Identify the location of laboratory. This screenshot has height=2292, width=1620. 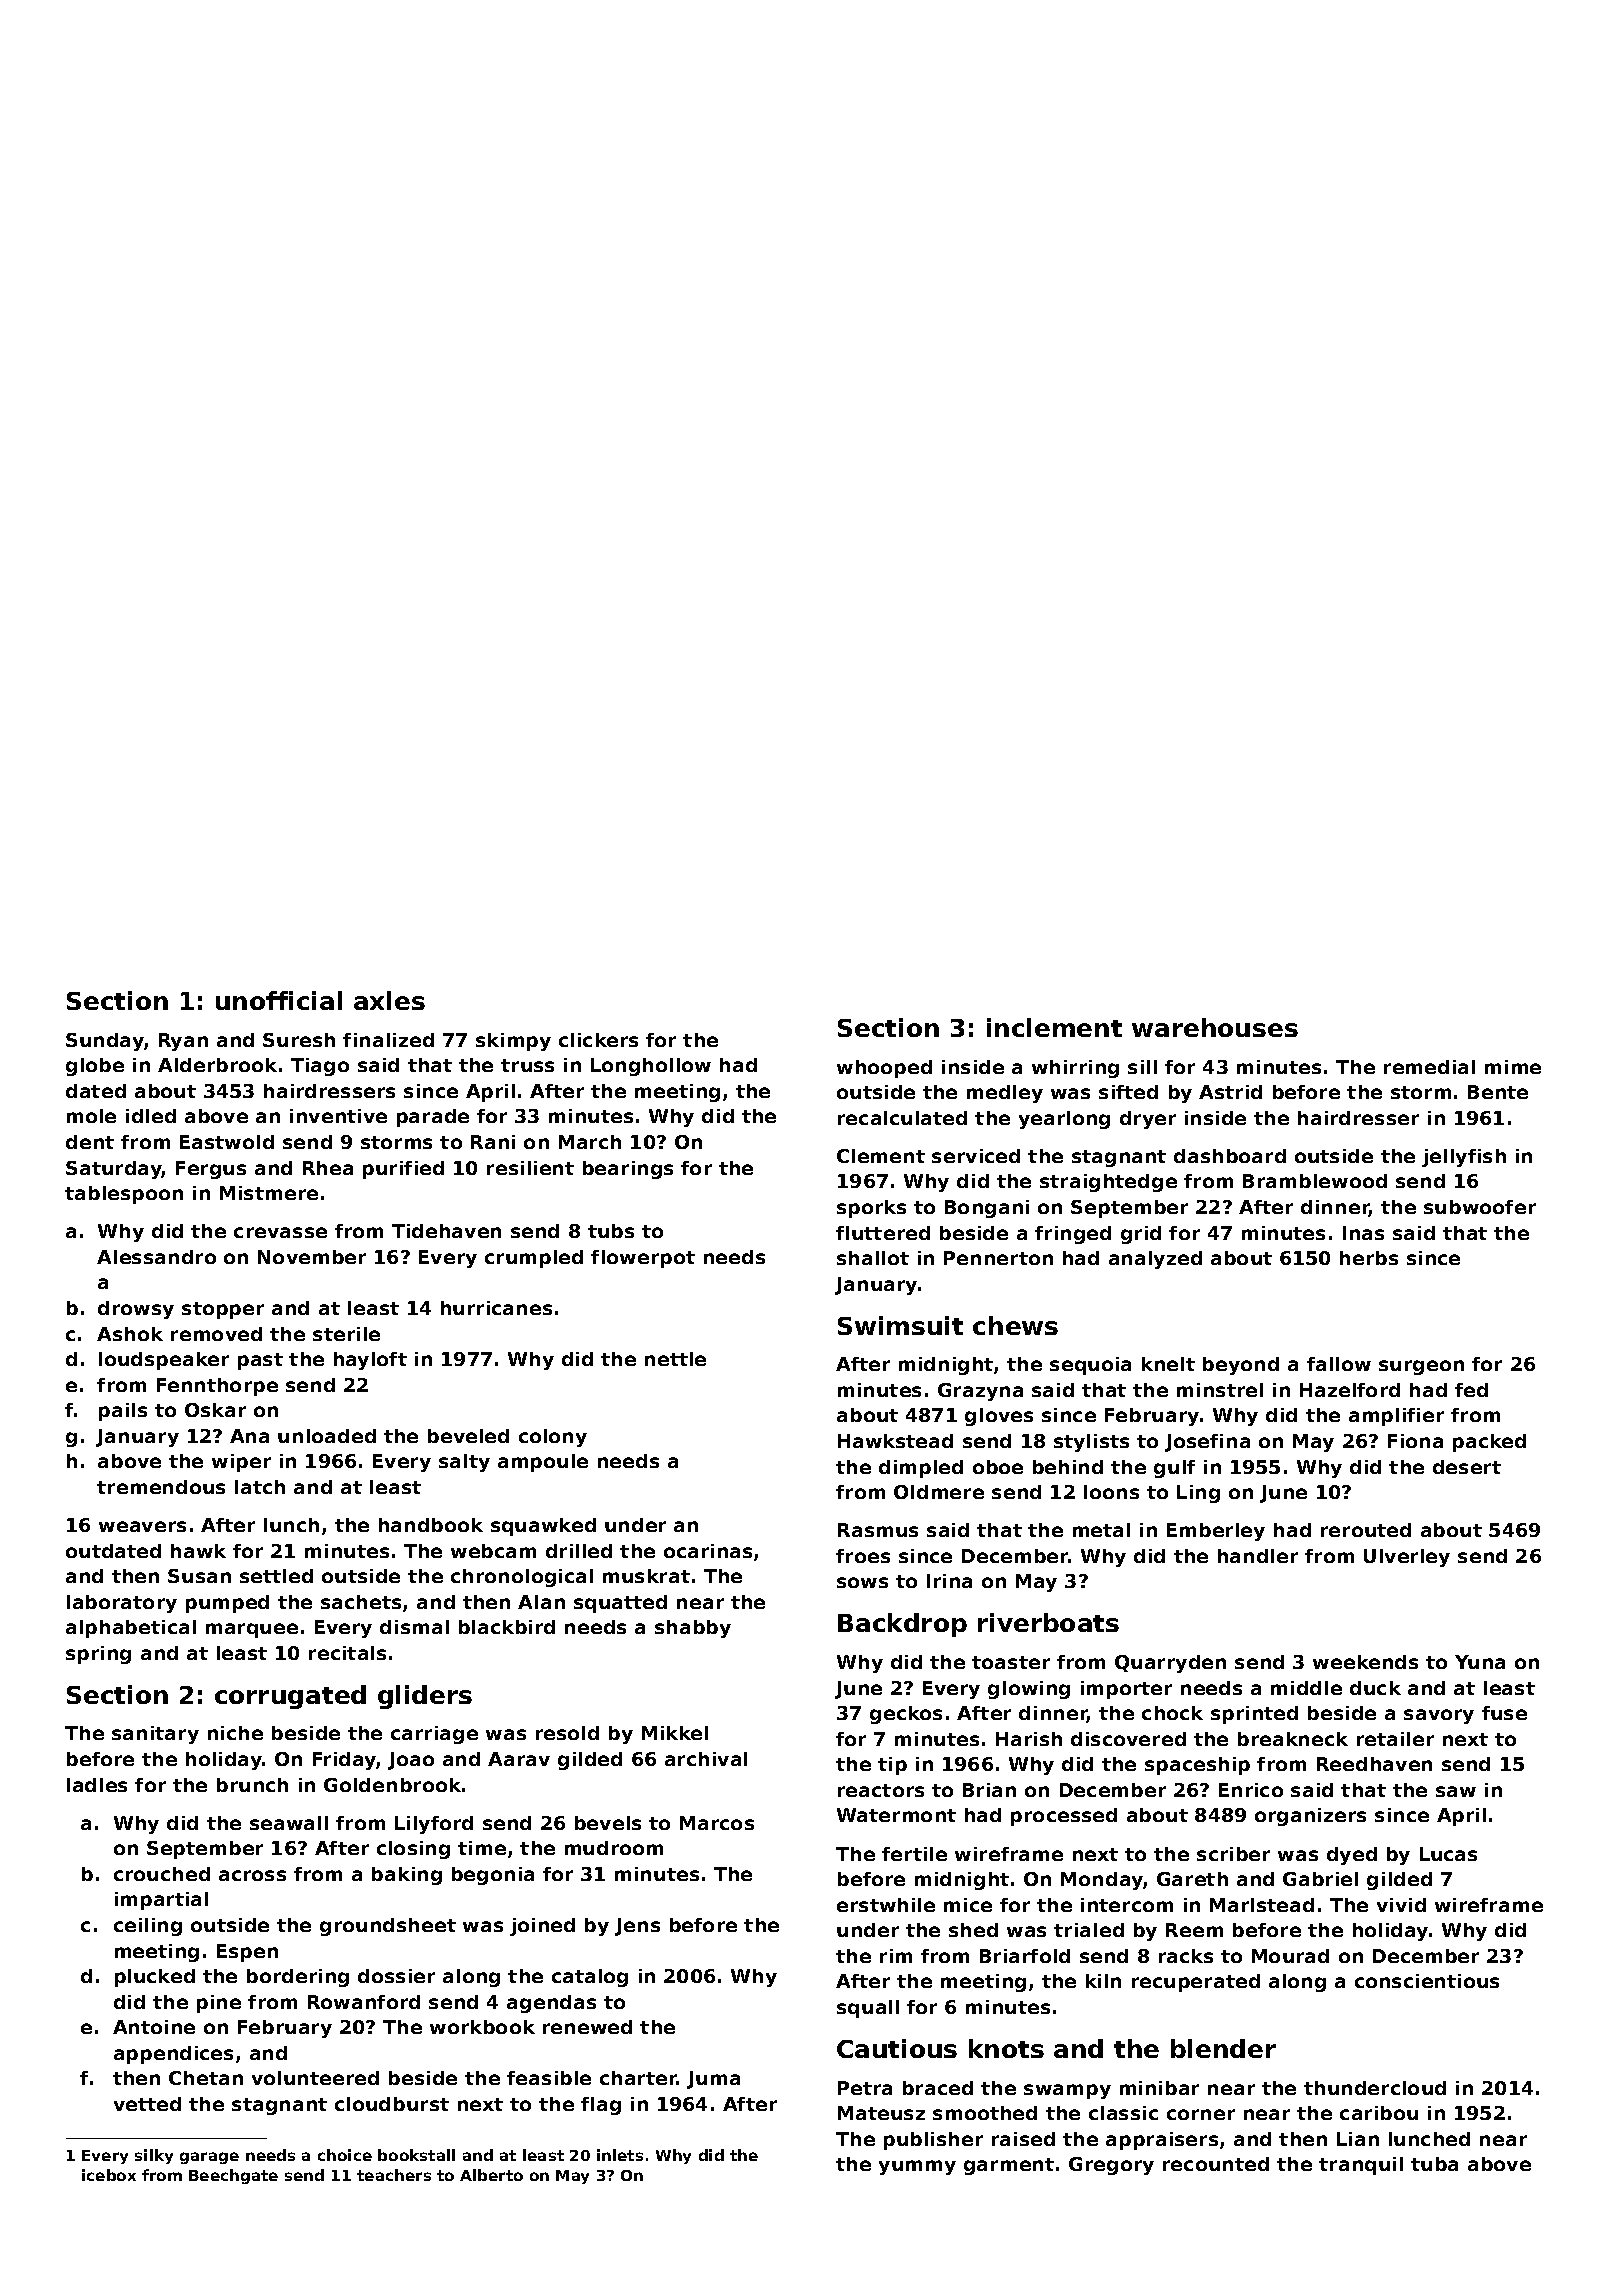
(122, 1604).
